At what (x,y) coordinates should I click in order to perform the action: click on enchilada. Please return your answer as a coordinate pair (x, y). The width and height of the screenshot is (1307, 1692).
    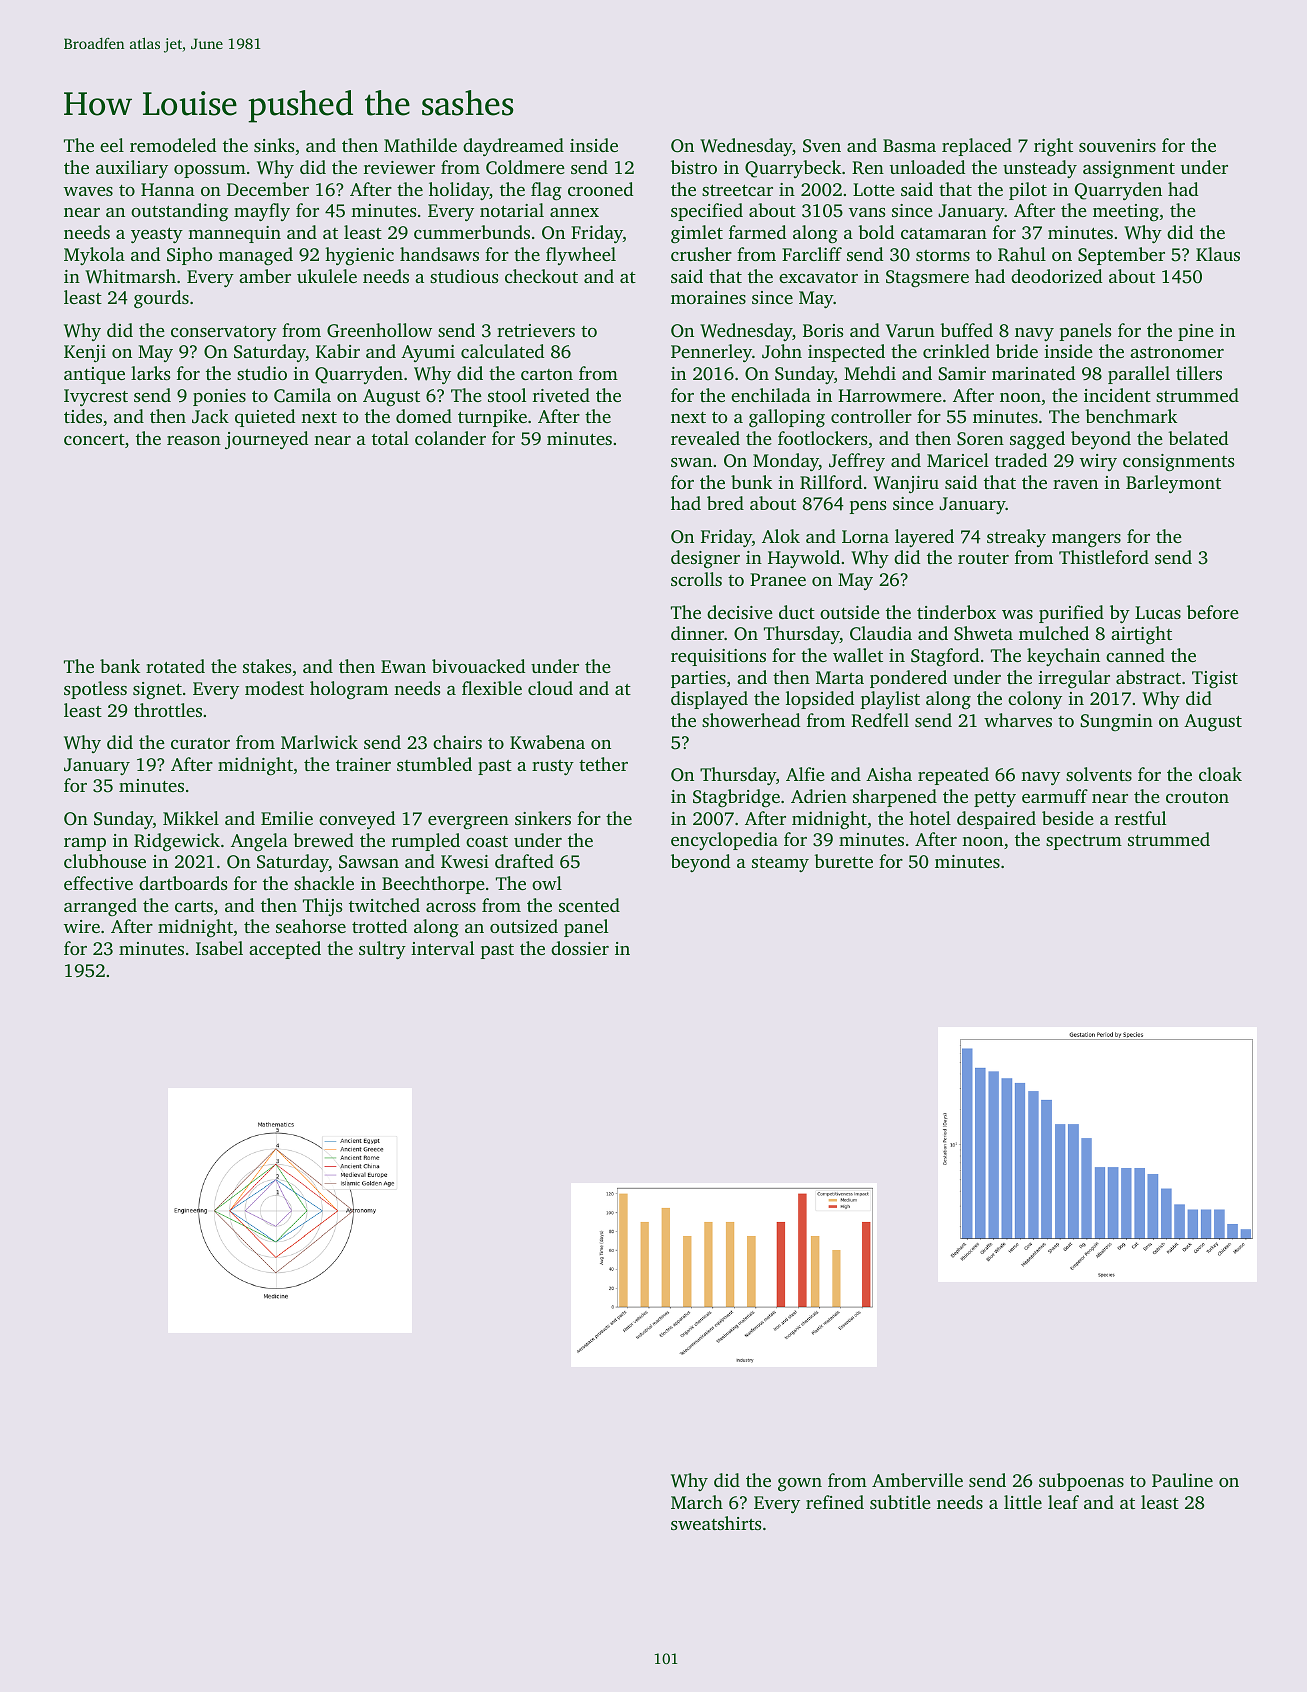
    Looking at the image, I should click on (771, 395).
